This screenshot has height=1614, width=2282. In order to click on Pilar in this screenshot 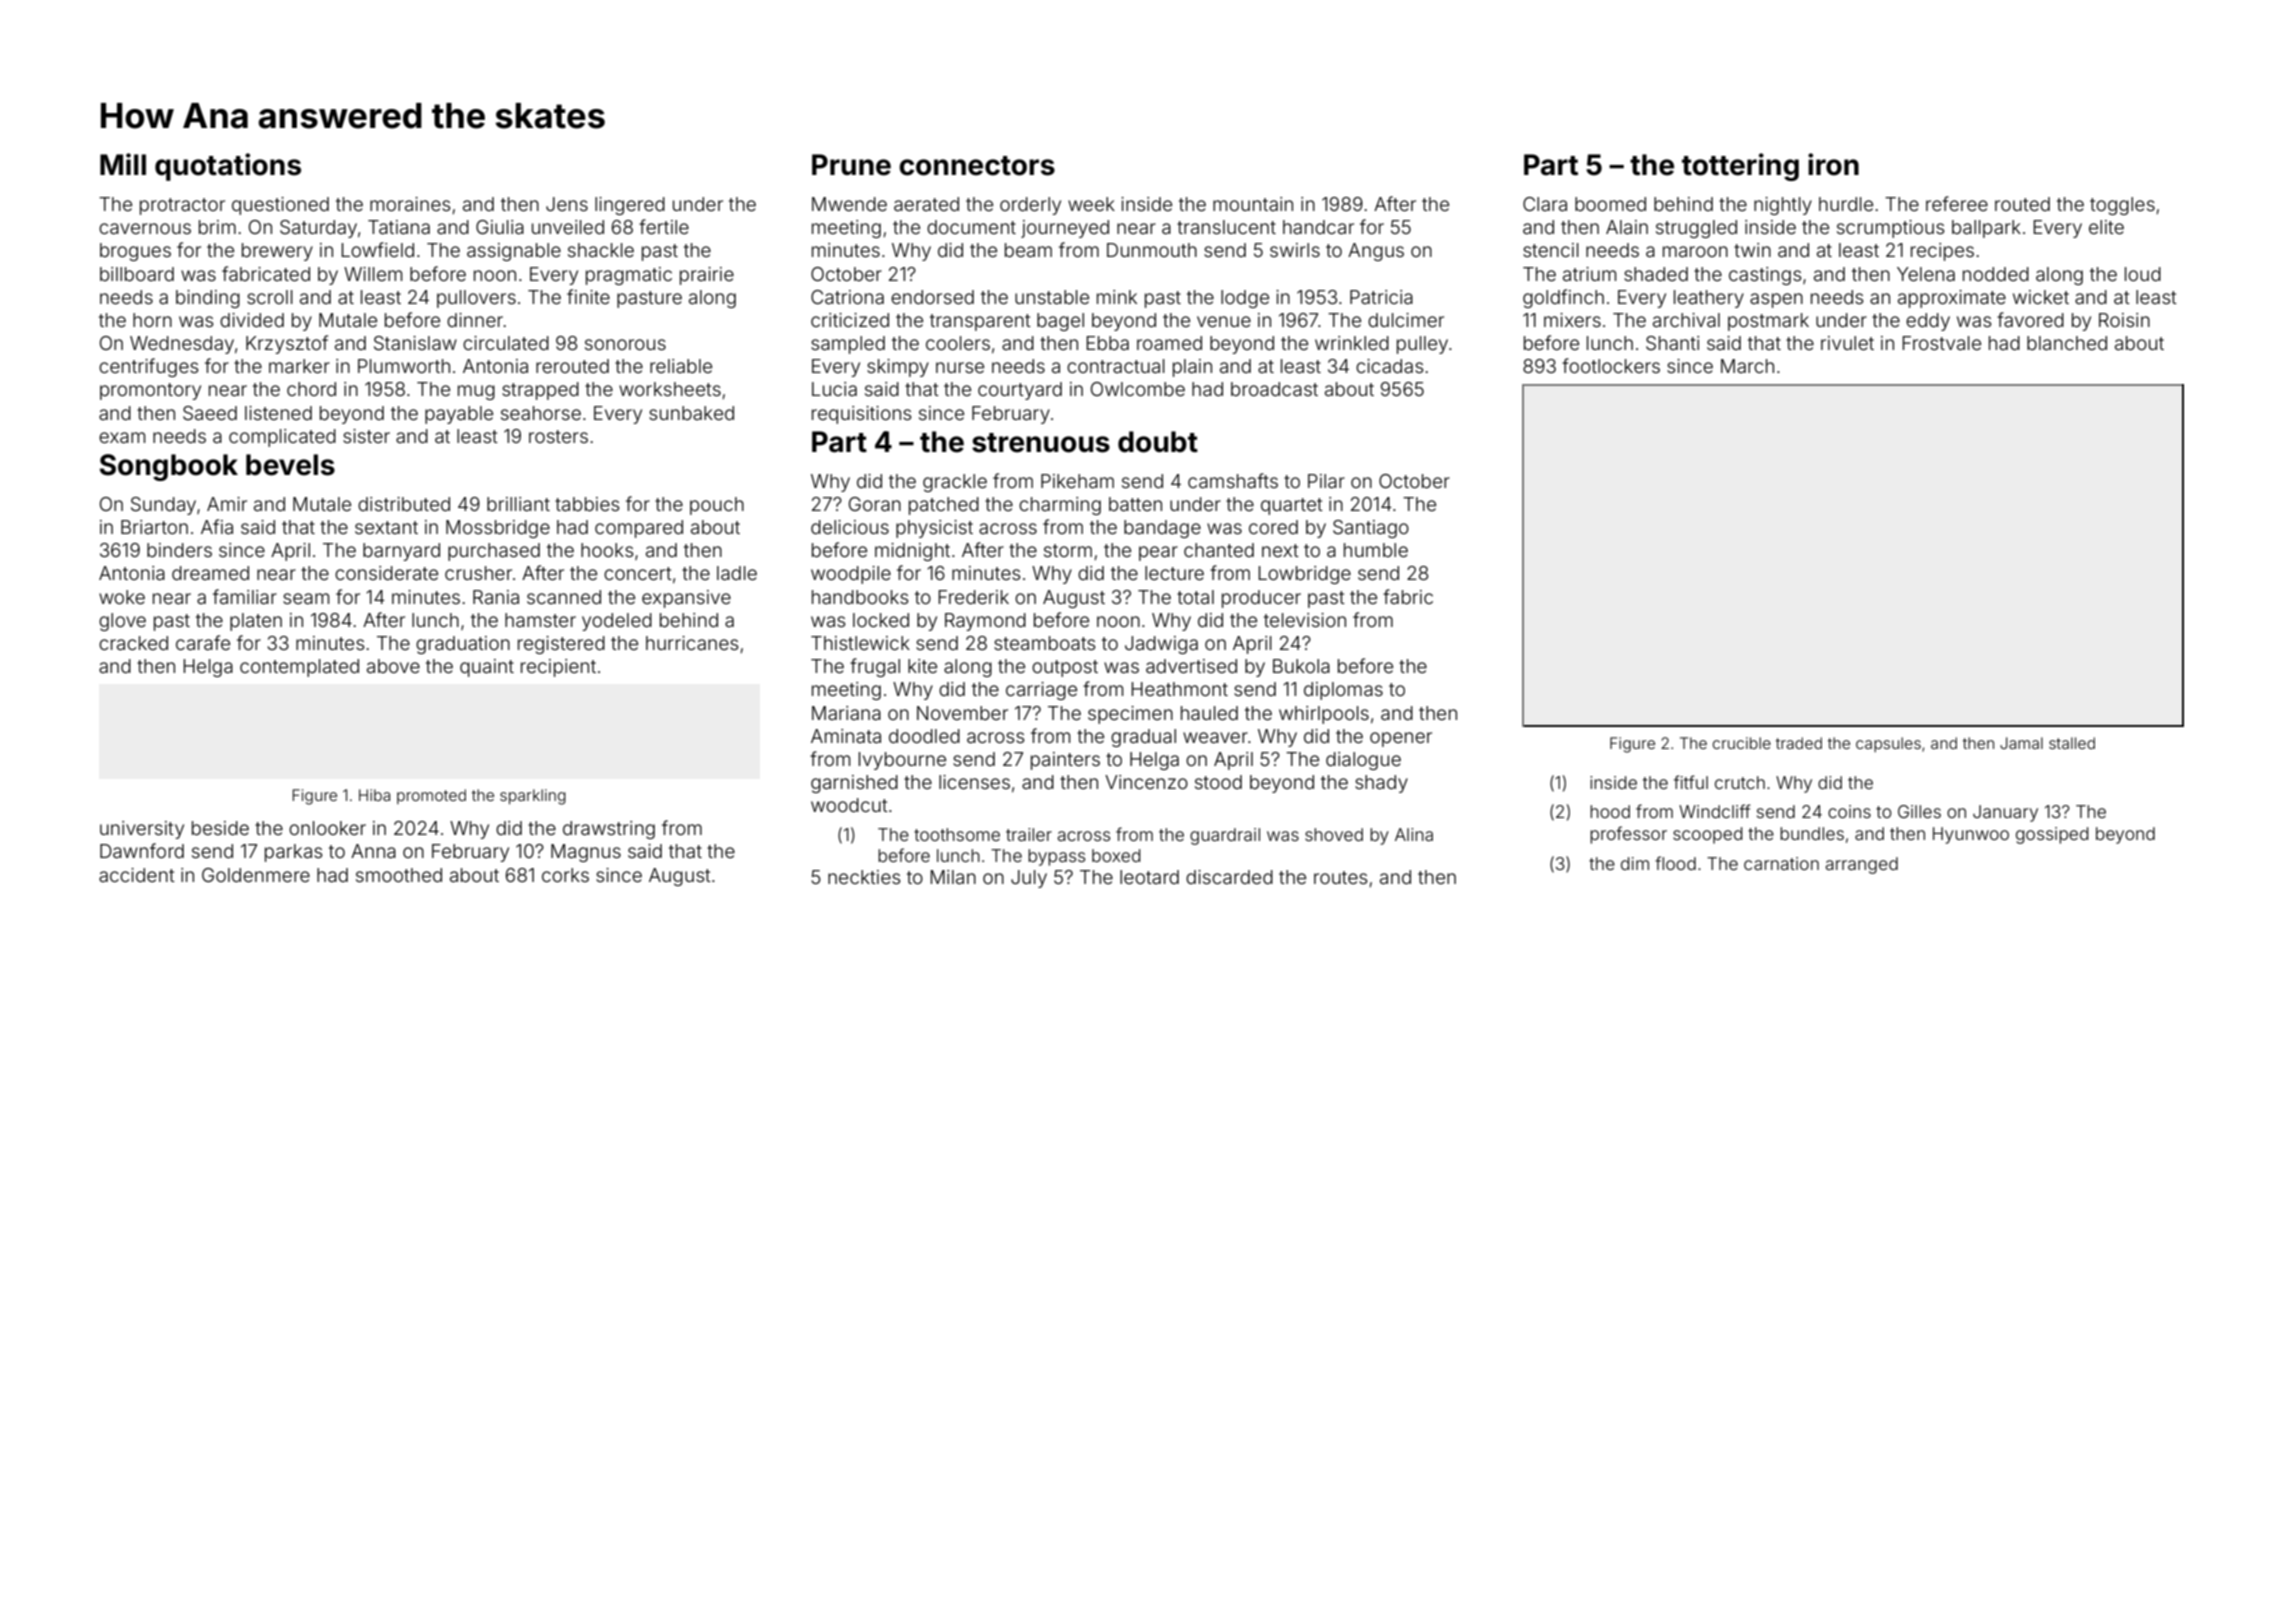, I will do `click(1326, 481)`.
